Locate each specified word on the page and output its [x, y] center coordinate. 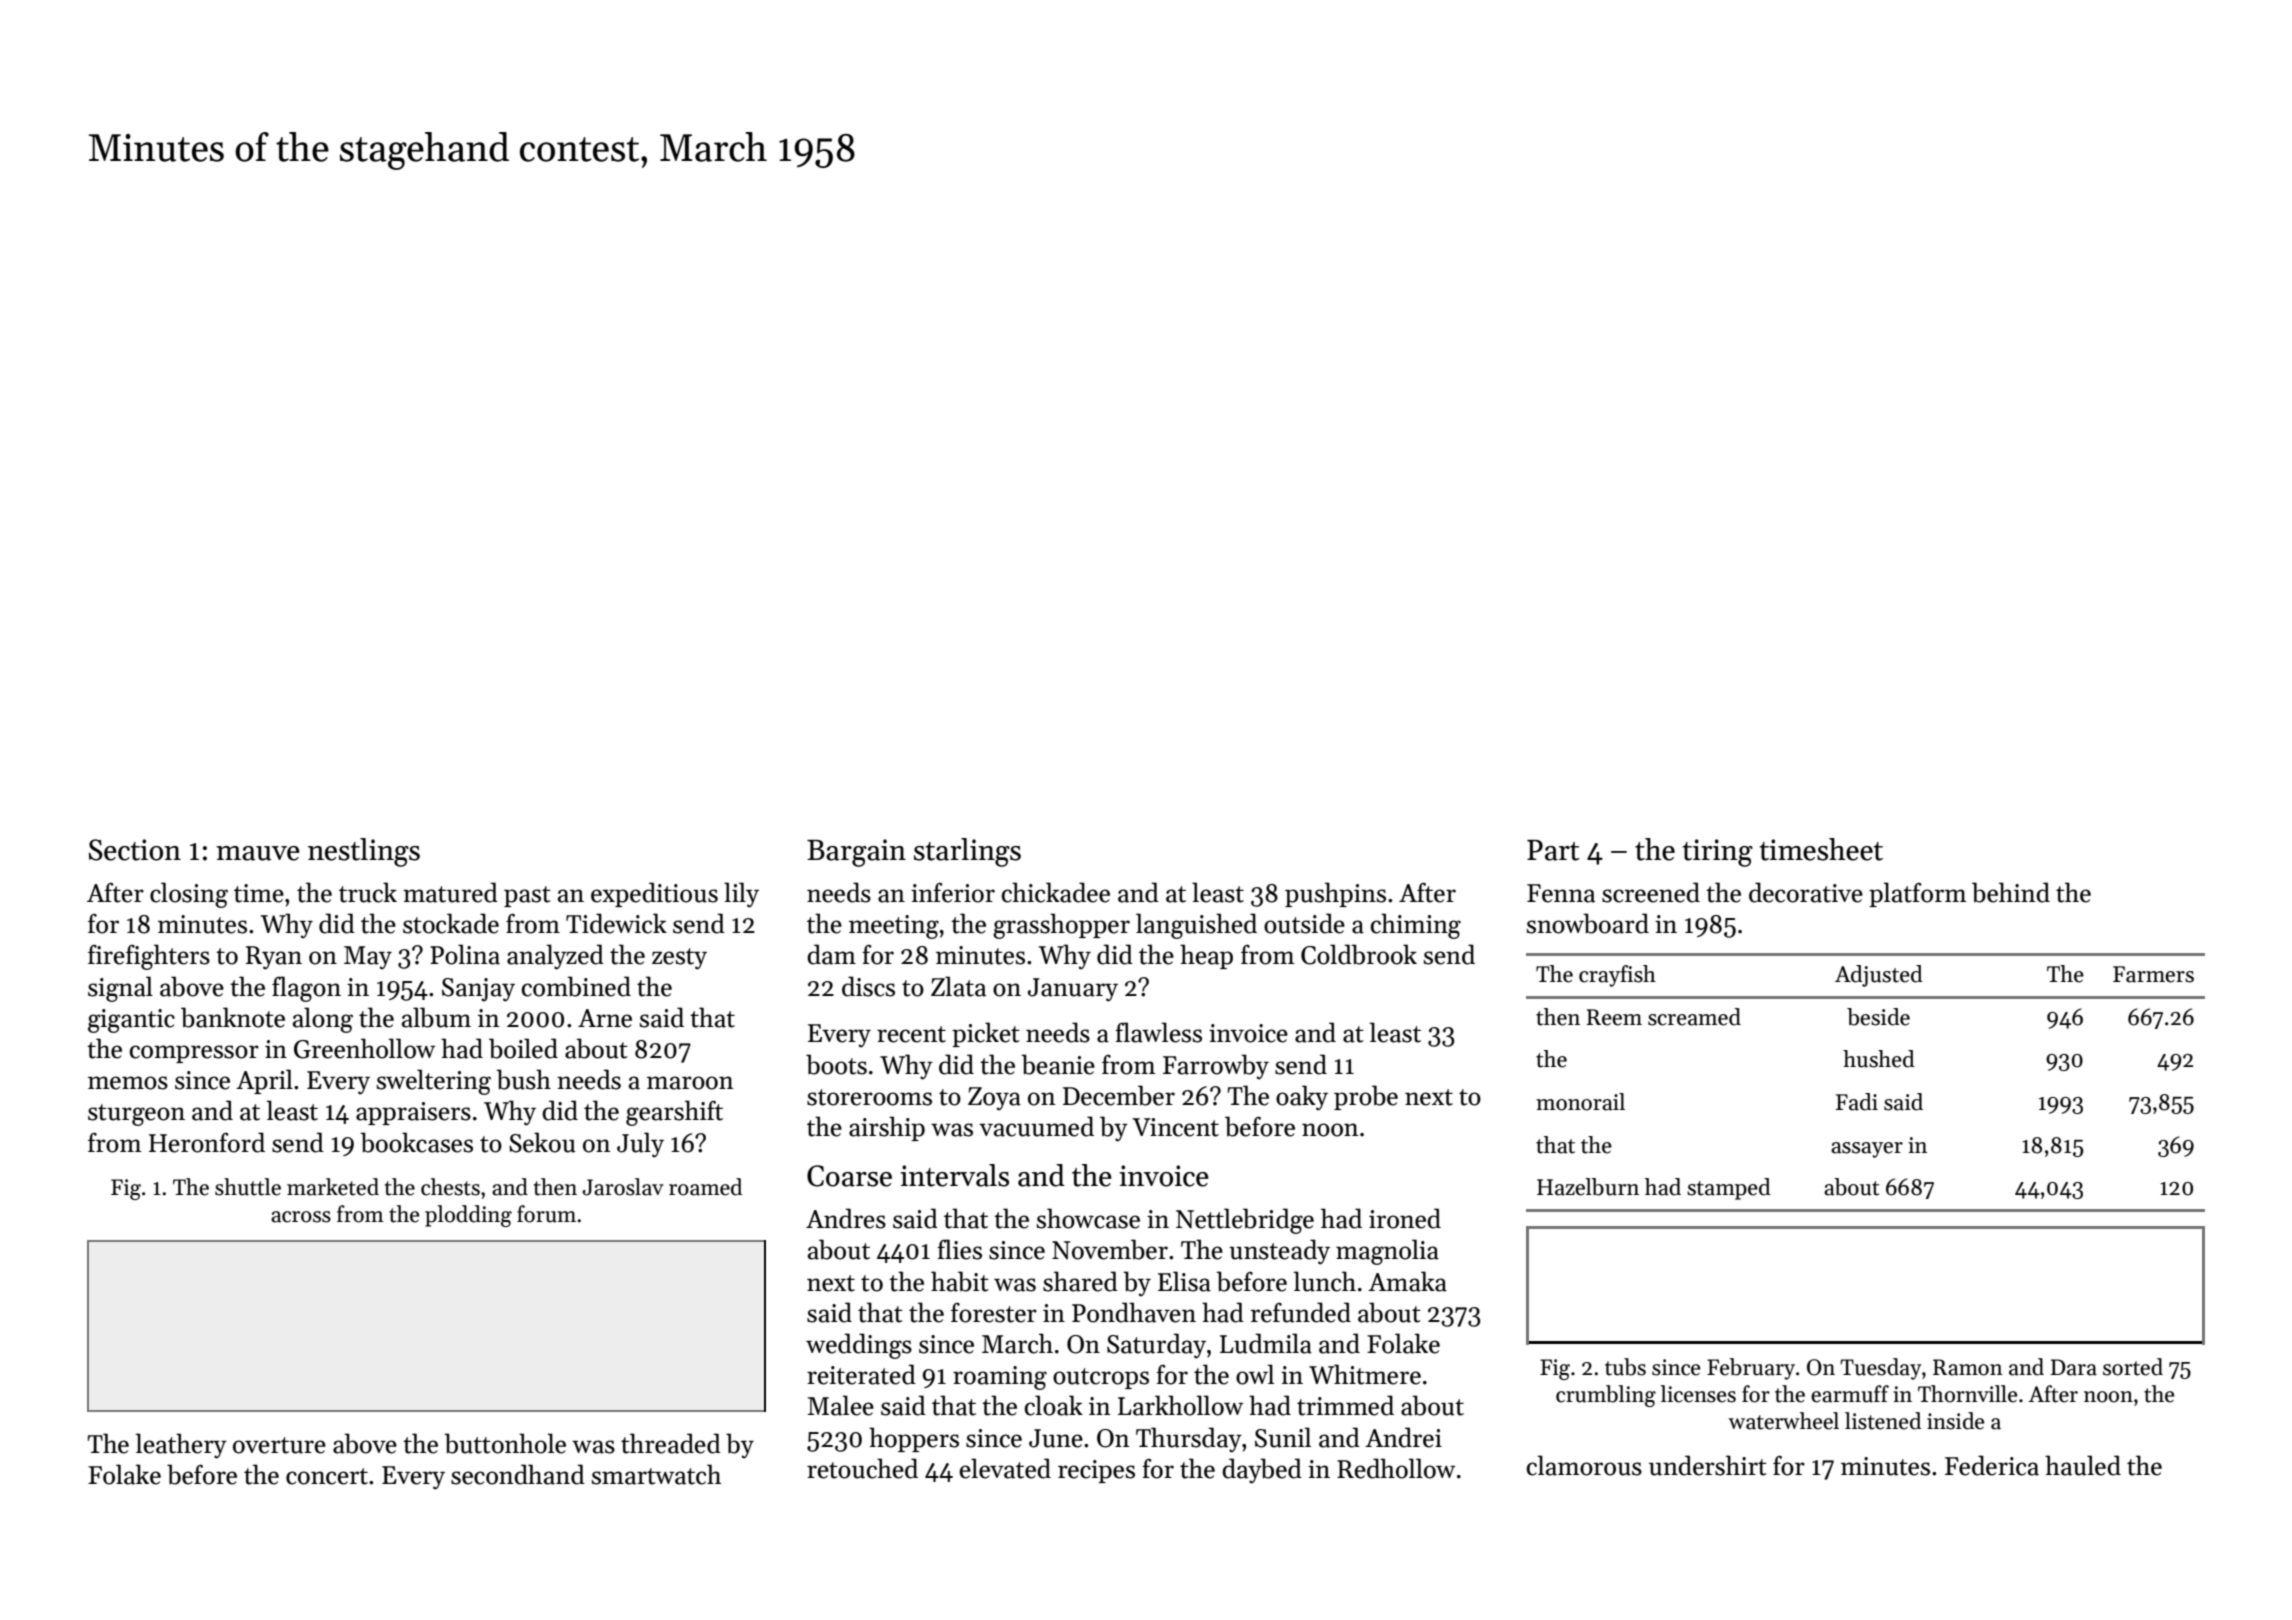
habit [960, 1281]
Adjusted [1879, 976]
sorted [2133, 1367]
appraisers [413, 1113]
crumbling [1606, 1396]
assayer [1867, 1150]
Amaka [1407, 1281]
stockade [451, 923]
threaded [671, 1443]
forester [994, 1312]
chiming [1416, 926]
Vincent [1175, 1127]
